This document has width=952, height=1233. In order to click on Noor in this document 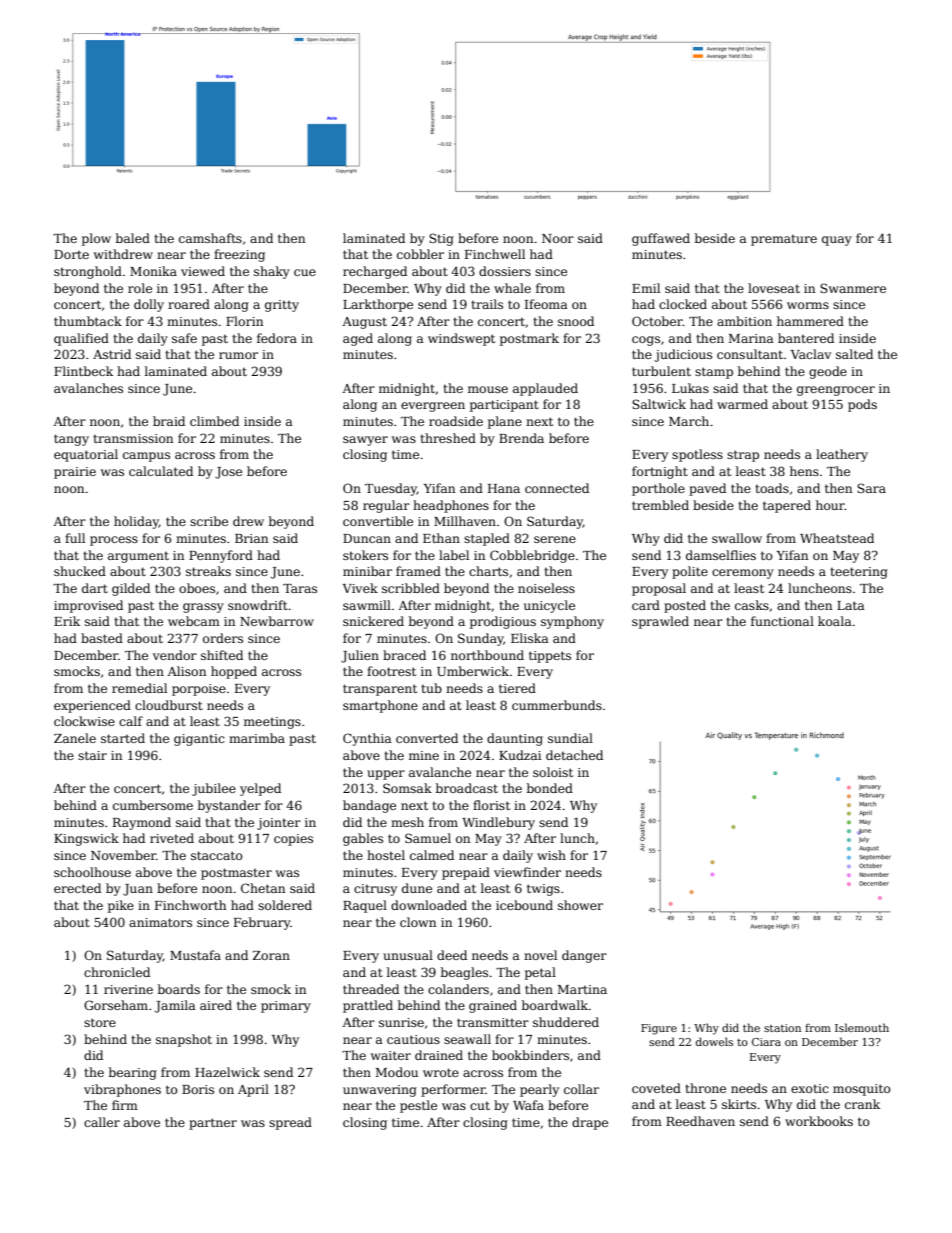, I will do `click(558, 238)`.
